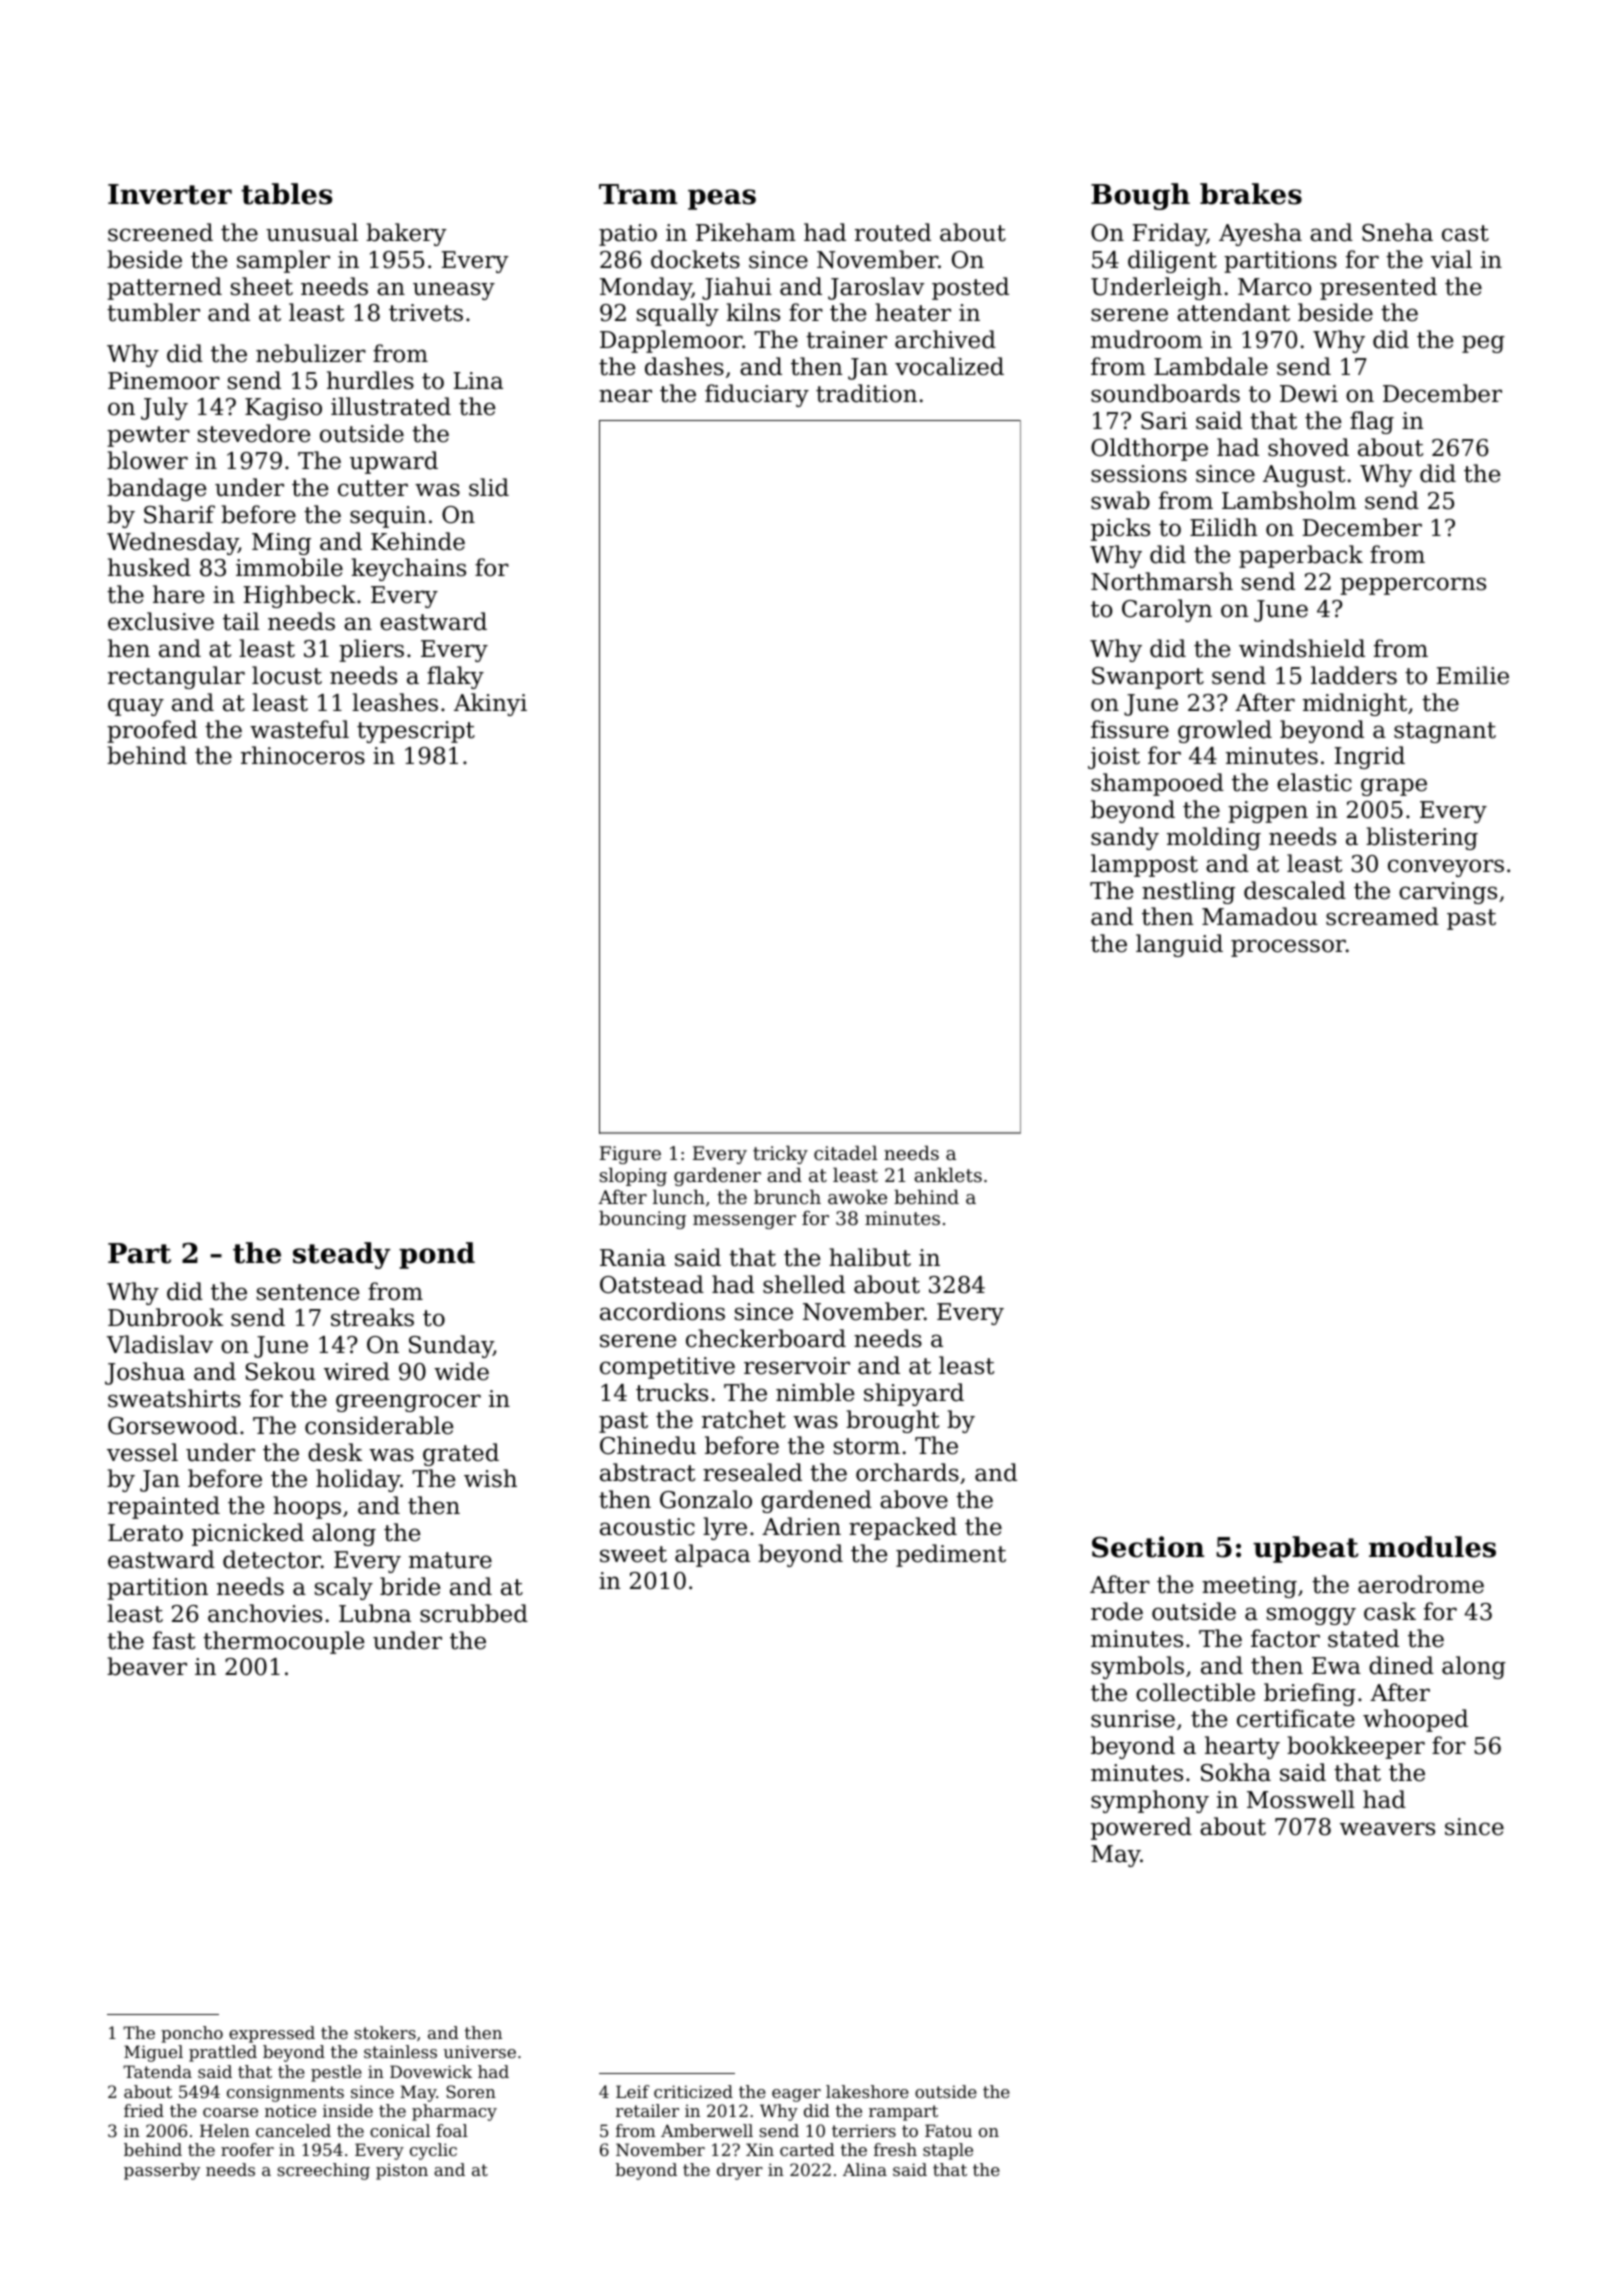 The image size is (1620, 2292). I want to click on Dunbrook, so click(165, 1317).
